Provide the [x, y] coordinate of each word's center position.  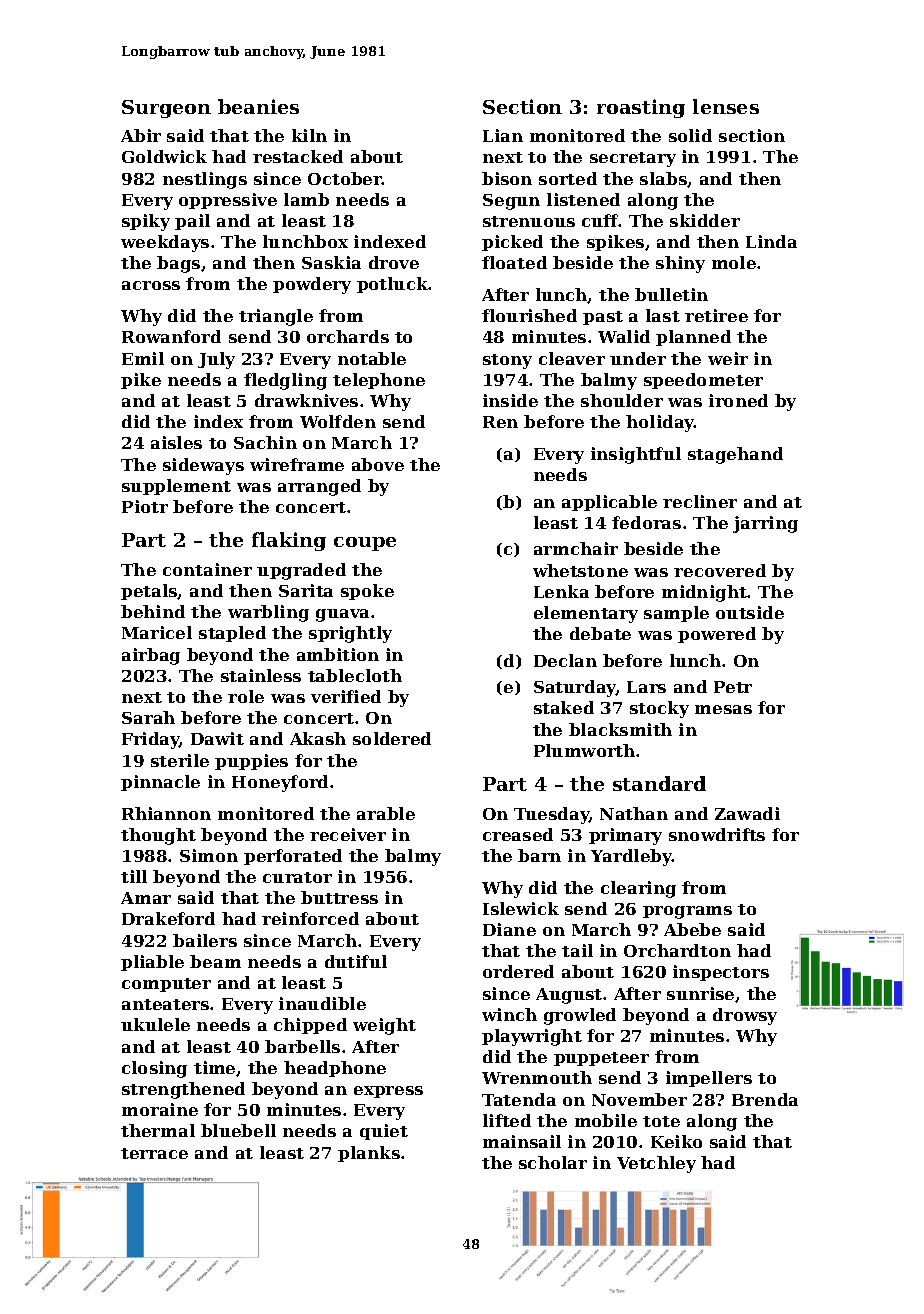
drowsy [745, 1016]
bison [507, 178]
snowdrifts [717, 834]
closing [154, 1069]
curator [297, 877]
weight [384, 1026]
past [603, 318]
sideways [203, 466]
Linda [771, 241]
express [388, 1092]
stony [507, 361]
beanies [258, 106]
